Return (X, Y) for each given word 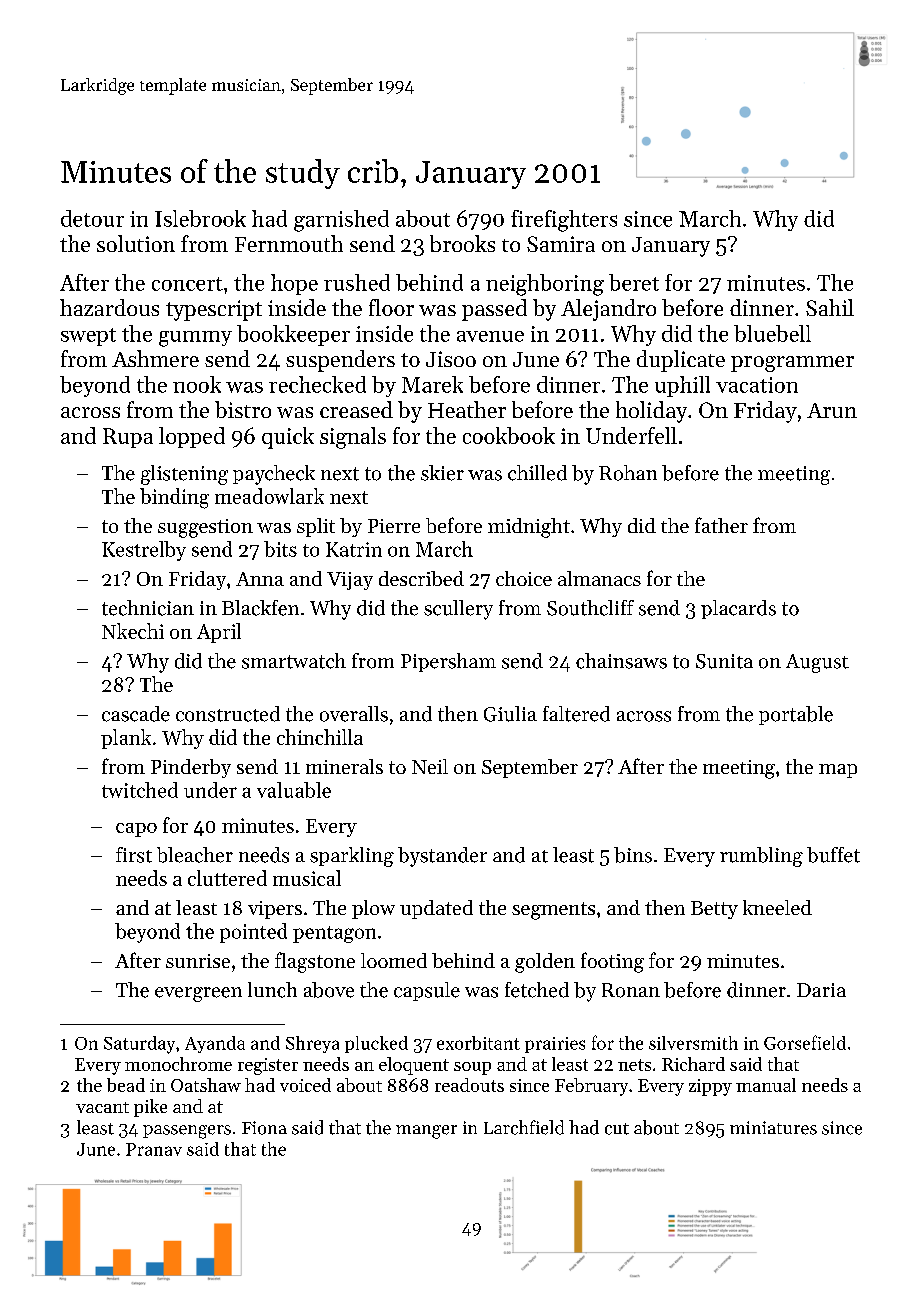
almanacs (599, 578)
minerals (344, 766)
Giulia (510, 714)
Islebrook (200, 218)
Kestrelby (144, 551)
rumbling (761, 857)
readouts (469, 1085)
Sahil (830, 307)
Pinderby (191, 768)
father (721, 525)
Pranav (154, 1149)
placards (738, 609)
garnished (341, 221)
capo (136, 830)
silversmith (693, 1043)
